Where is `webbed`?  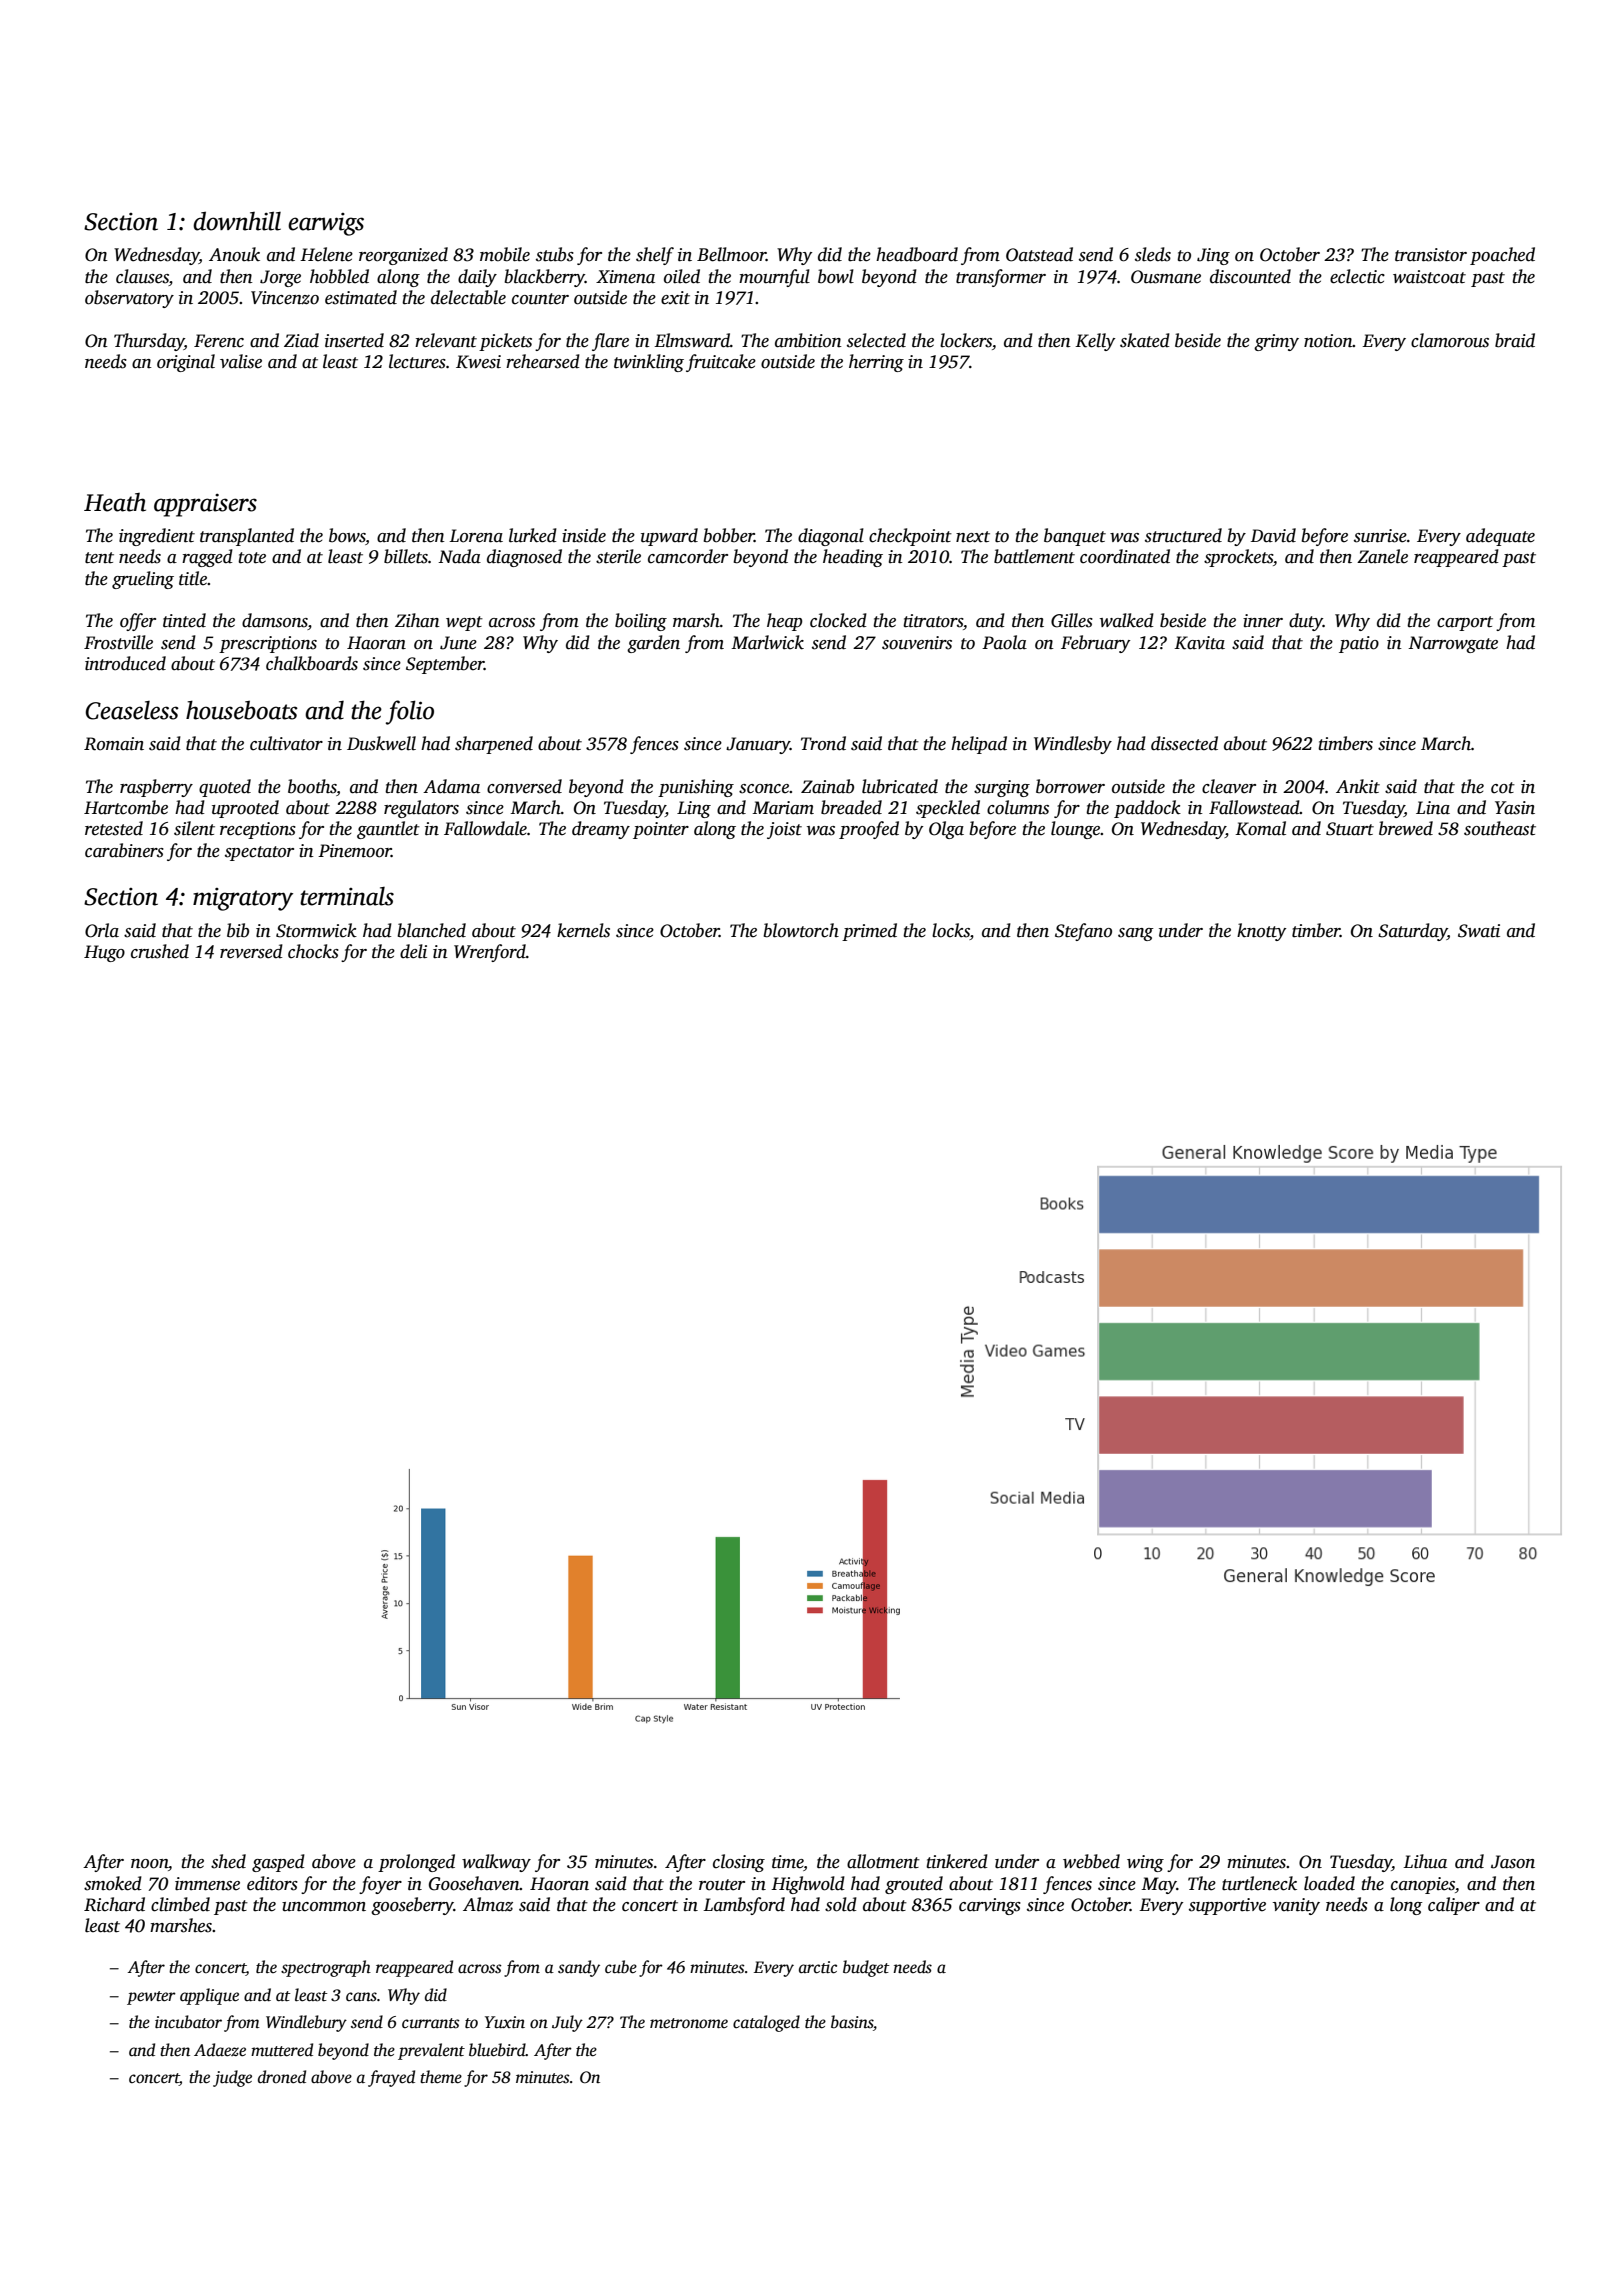
webbed is located at coordinates (1091, 1861).
